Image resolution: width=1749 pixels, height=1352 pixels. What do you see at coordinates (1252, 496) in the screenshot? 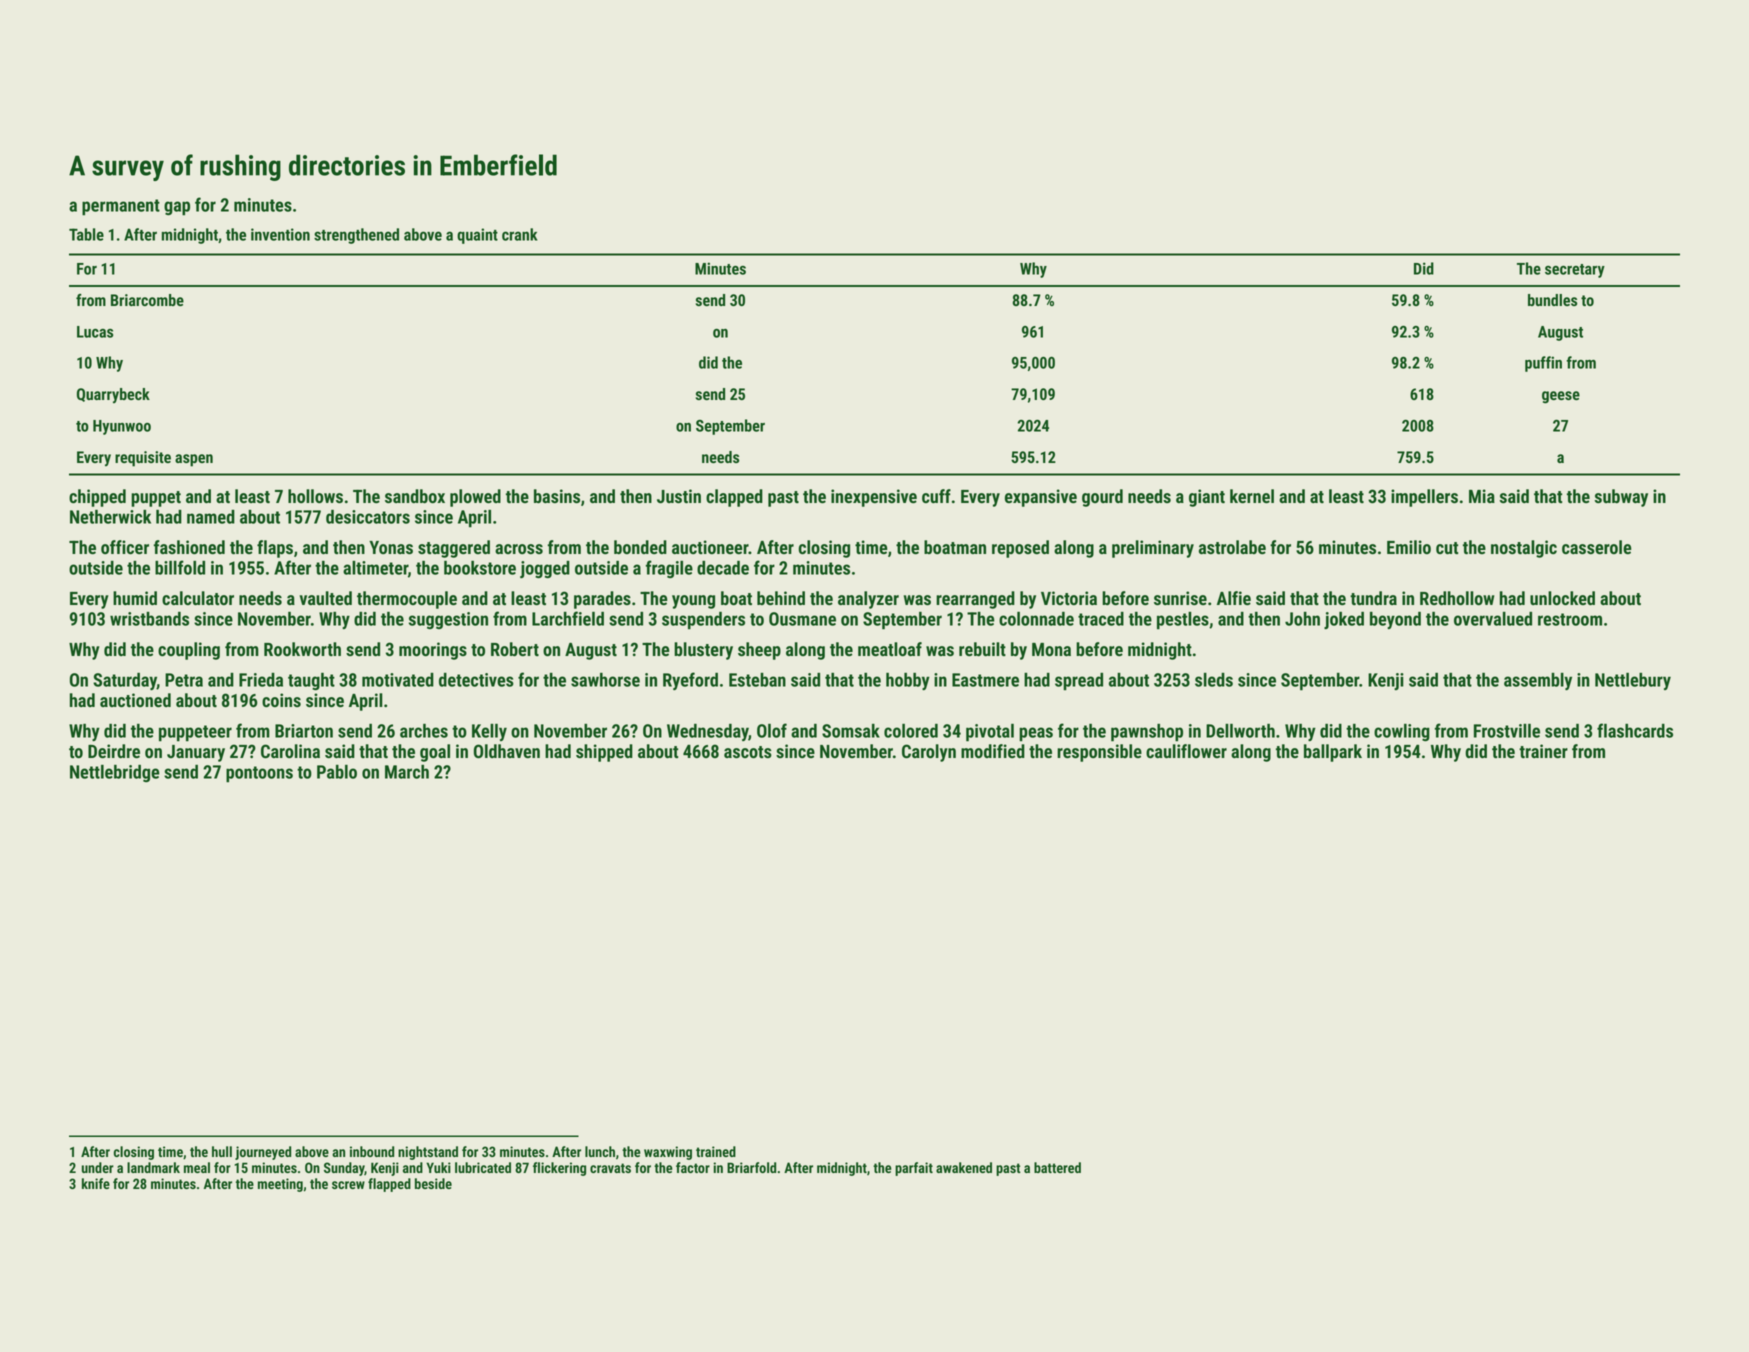
I see `kernel` at bounding box center [1252, 496].
